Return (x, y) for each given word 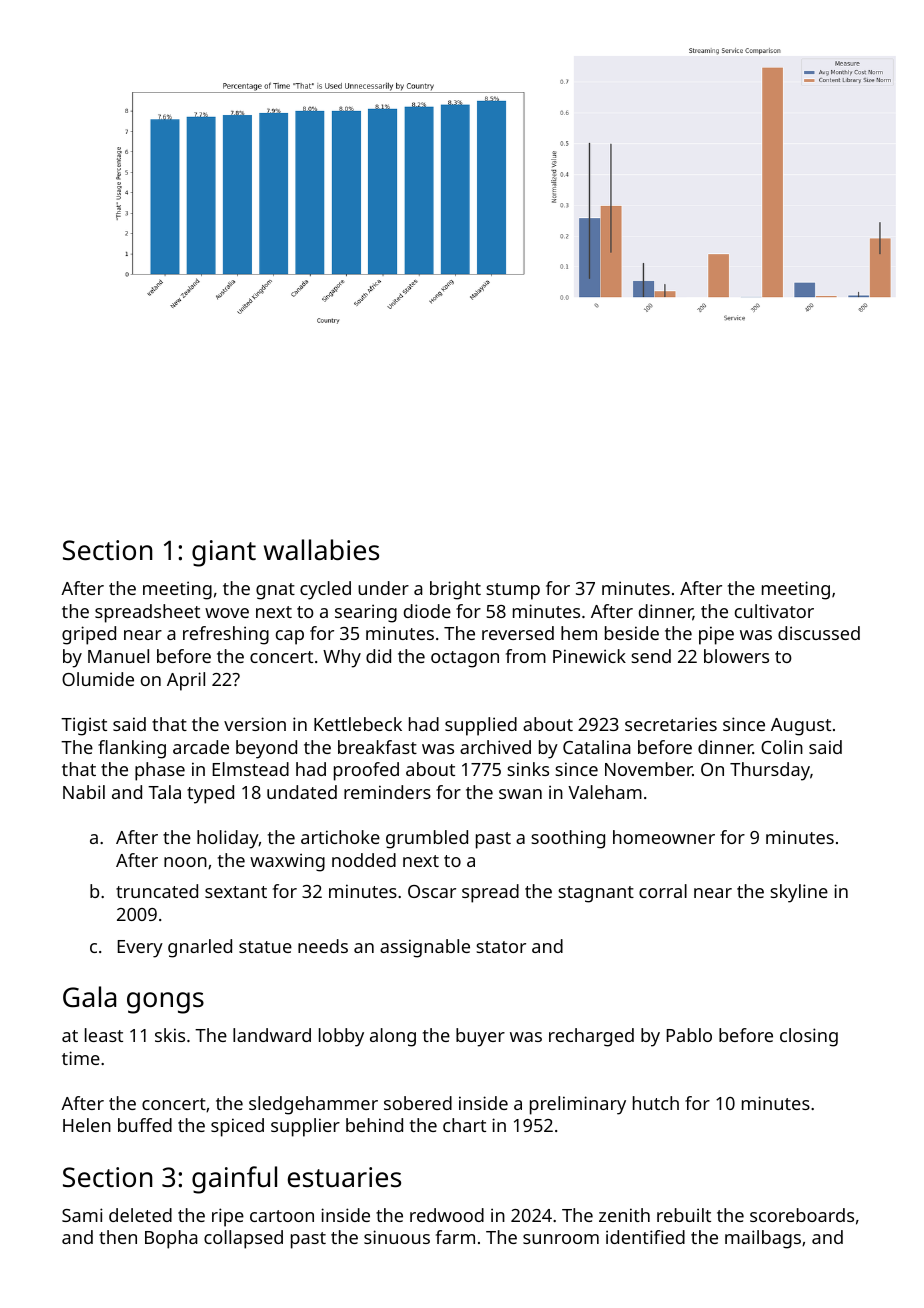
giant (224, 553)
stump (513, 591)
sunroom (561, 1239)
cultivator (774, 611)
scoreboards (802, 1215)
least (104, 1035)
